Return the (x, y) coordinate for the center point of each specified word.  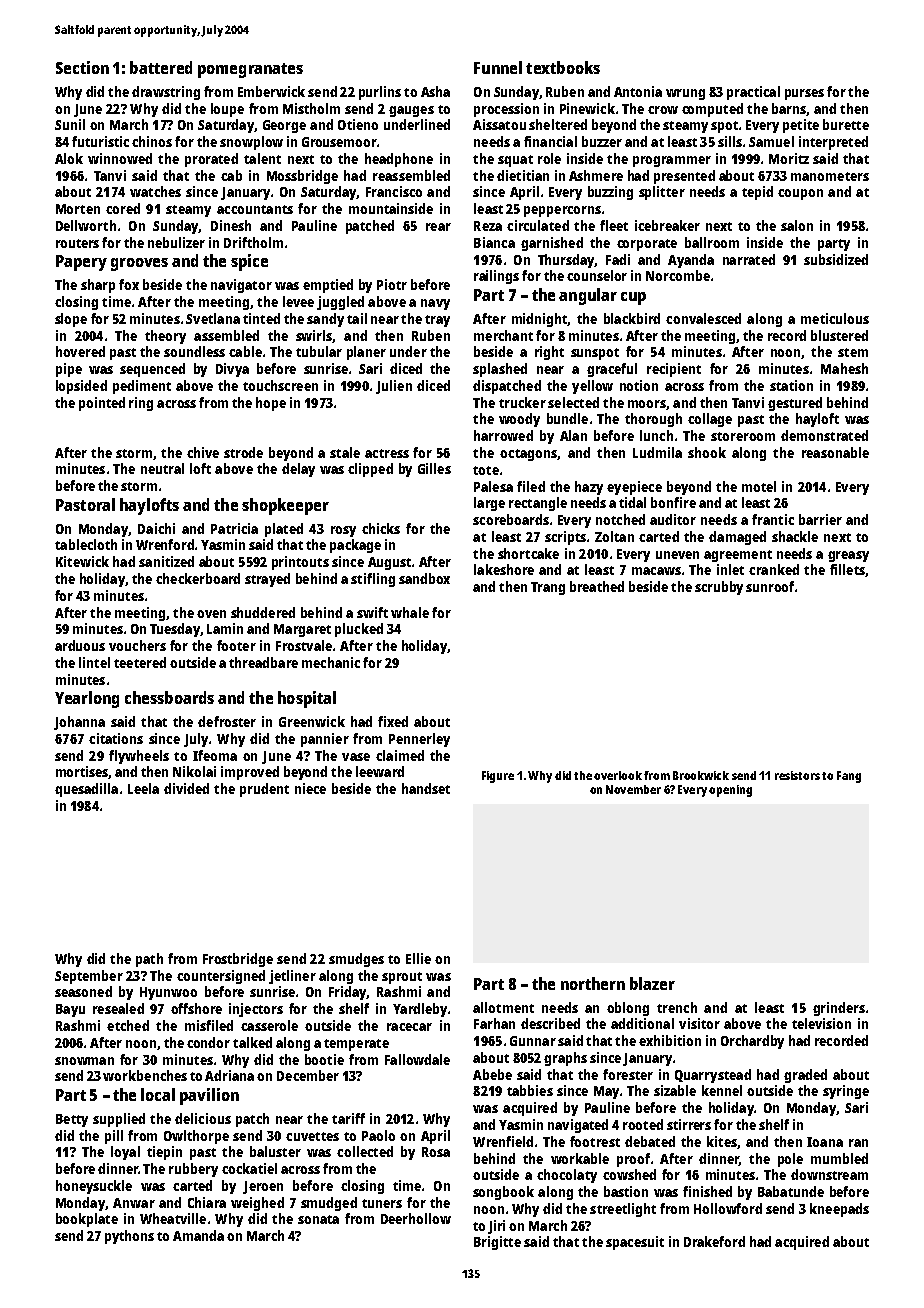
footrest (595, 1141)
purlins (380, 93)
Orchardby (752, 1042)
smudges (356, 960)
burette (846, 124)
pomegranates (250, 70)
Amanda (198, 1235)
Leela (143, 788)
